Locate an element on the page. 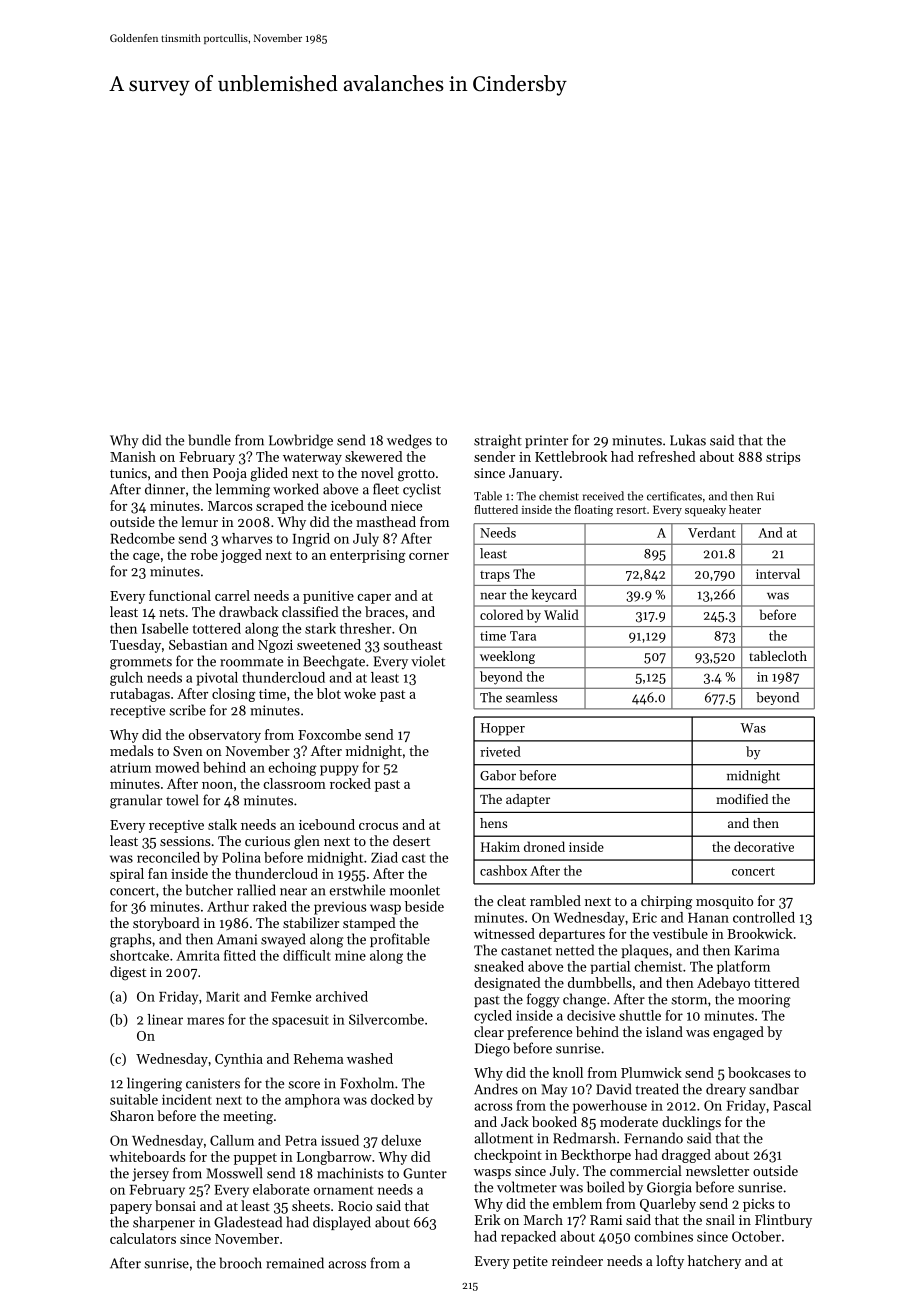 This image has height=1308, width=924. lemur is located at coordinates (199, 521).
